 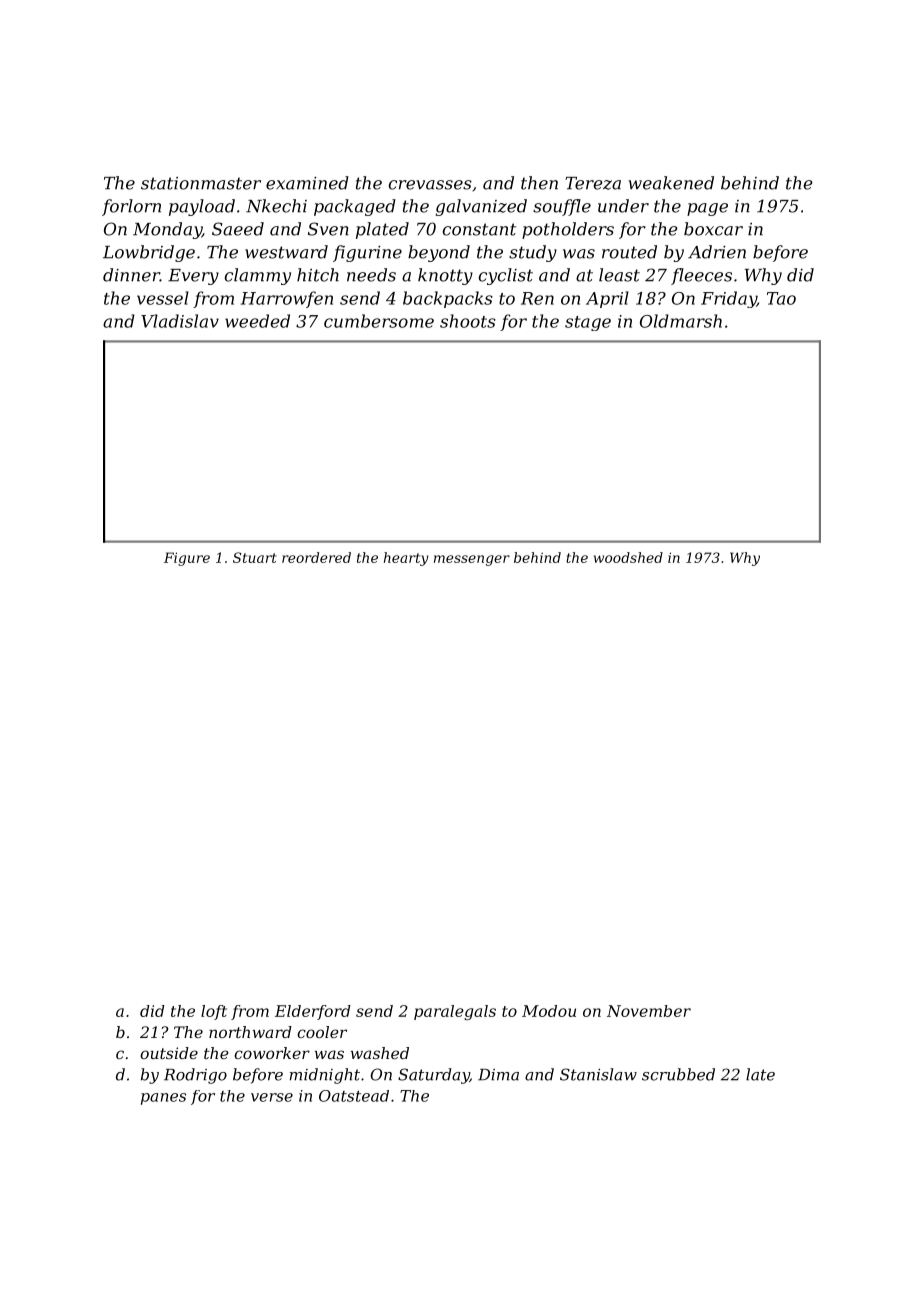 I want to click on Every, so click(x=193, y=277).
